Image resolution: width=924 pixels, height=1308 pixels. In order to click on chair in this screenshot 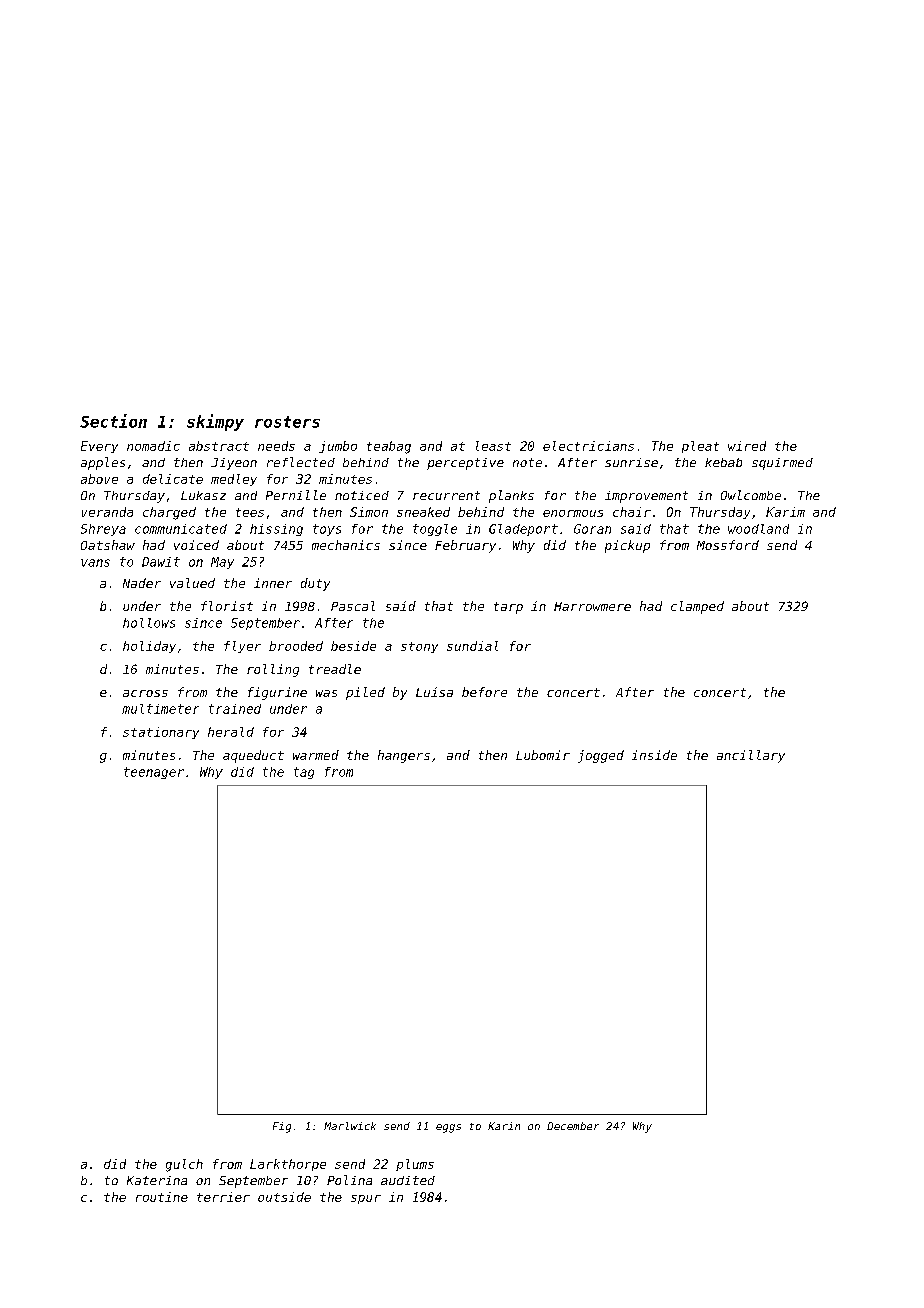, I will do `click(632, 512)`.
